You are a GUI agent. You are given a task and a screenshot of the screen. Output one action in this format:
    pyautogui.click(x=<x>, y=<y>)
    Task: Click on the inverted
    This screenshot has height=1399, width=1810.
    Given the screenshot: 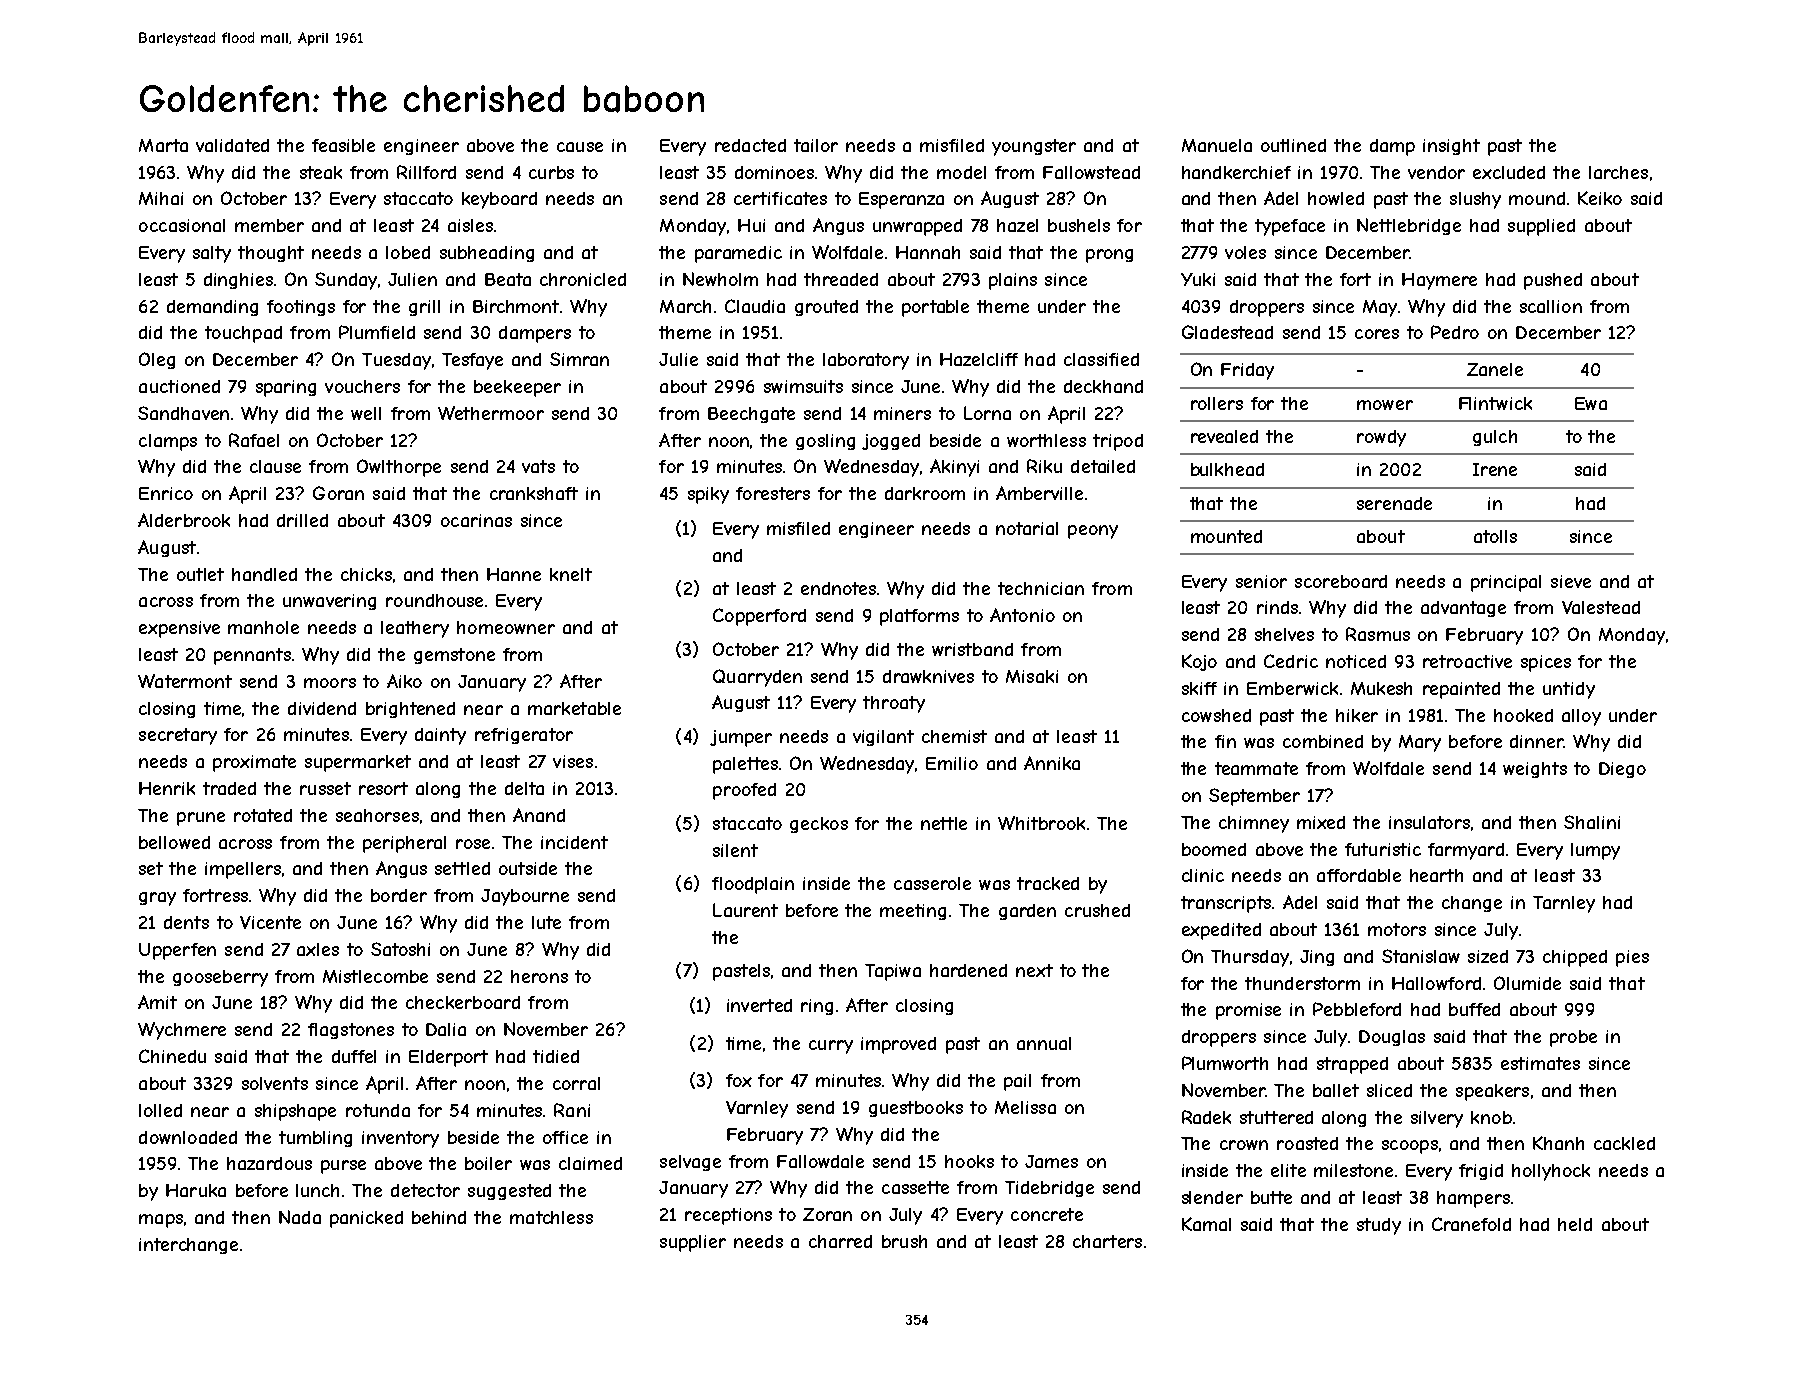 What is the action you would take?
    pyautogui.click(x=759, y=1005)
